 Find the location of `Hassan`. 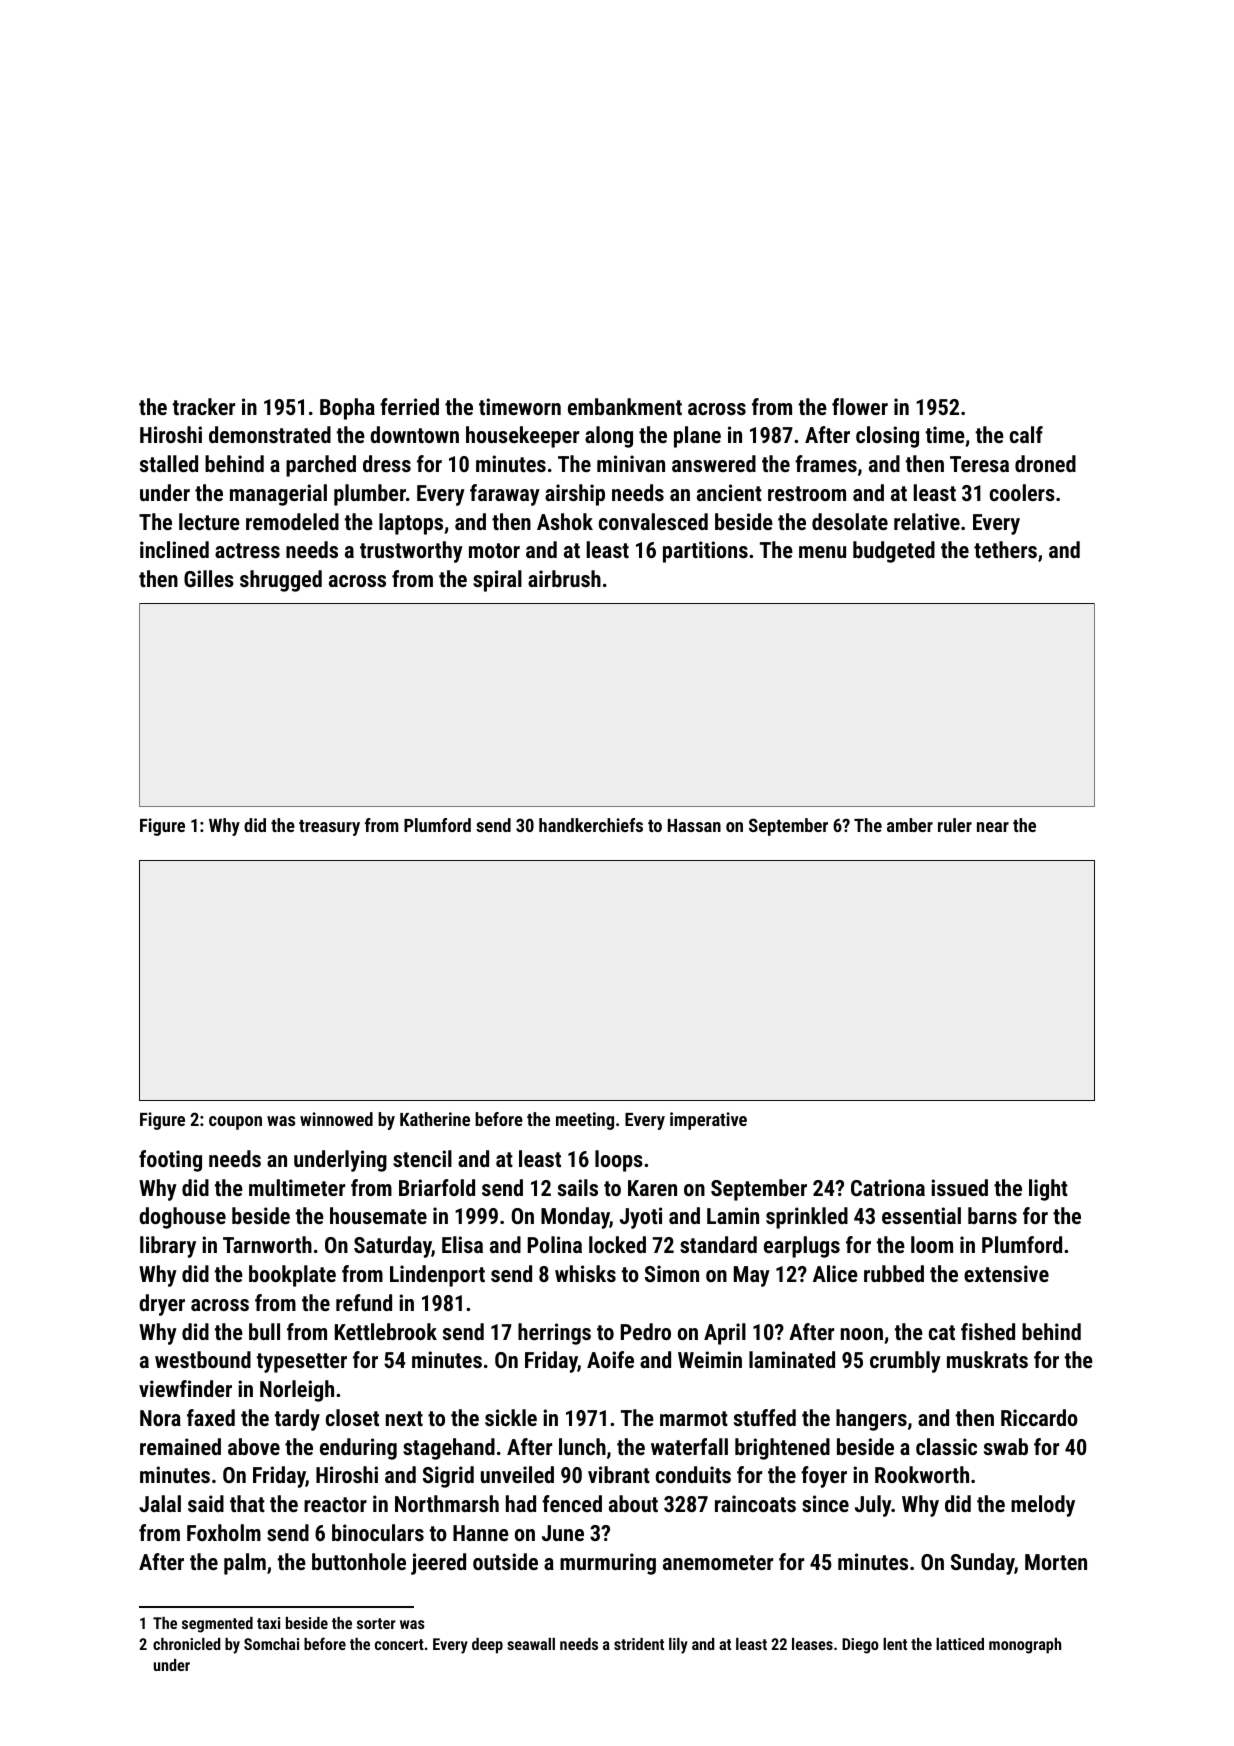

Hassan is located at coordinates (694, 825).
